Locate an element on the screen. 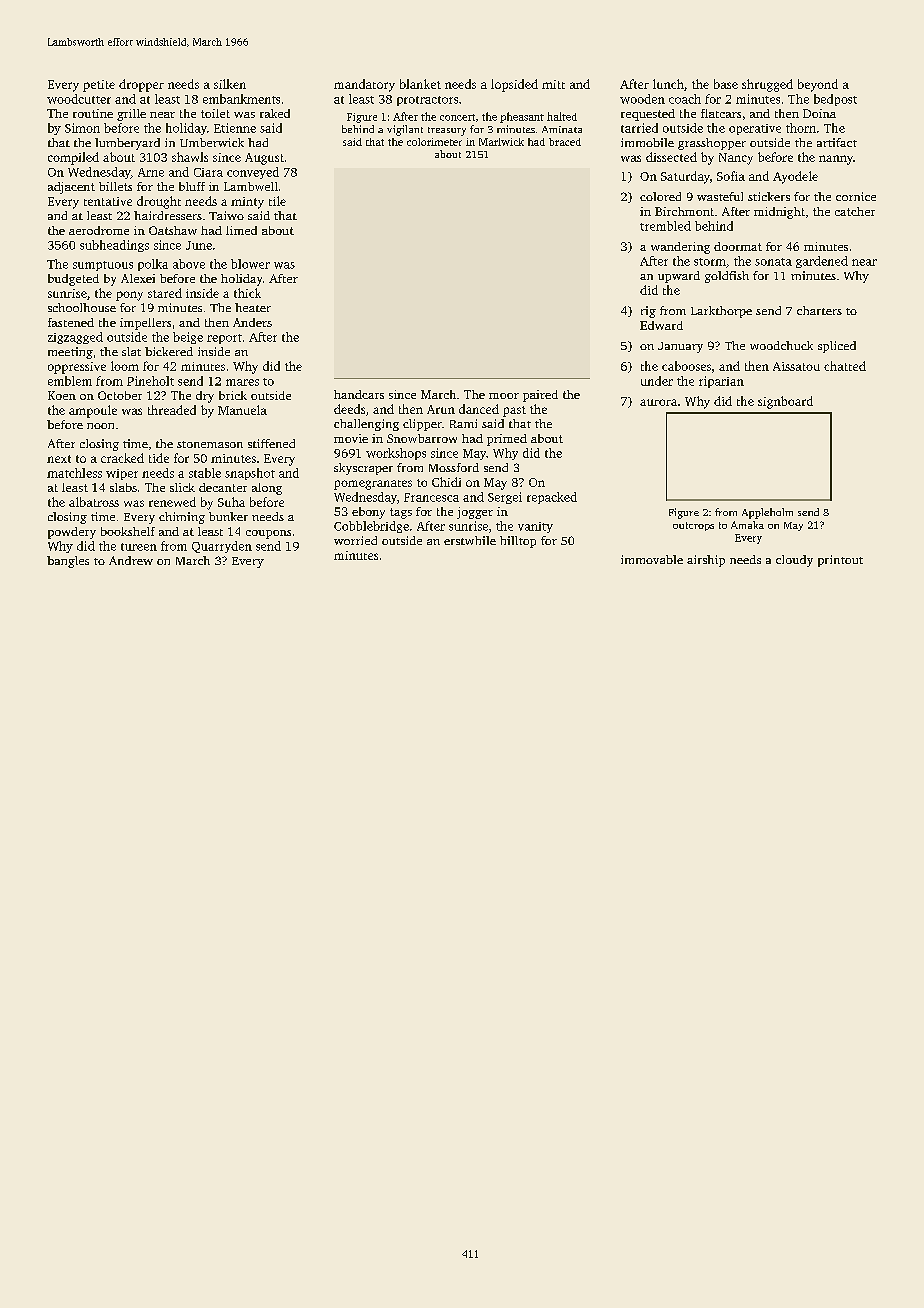 This screenshot has width=924, height=1308. Andrew is located at coordinates (131, 560).
